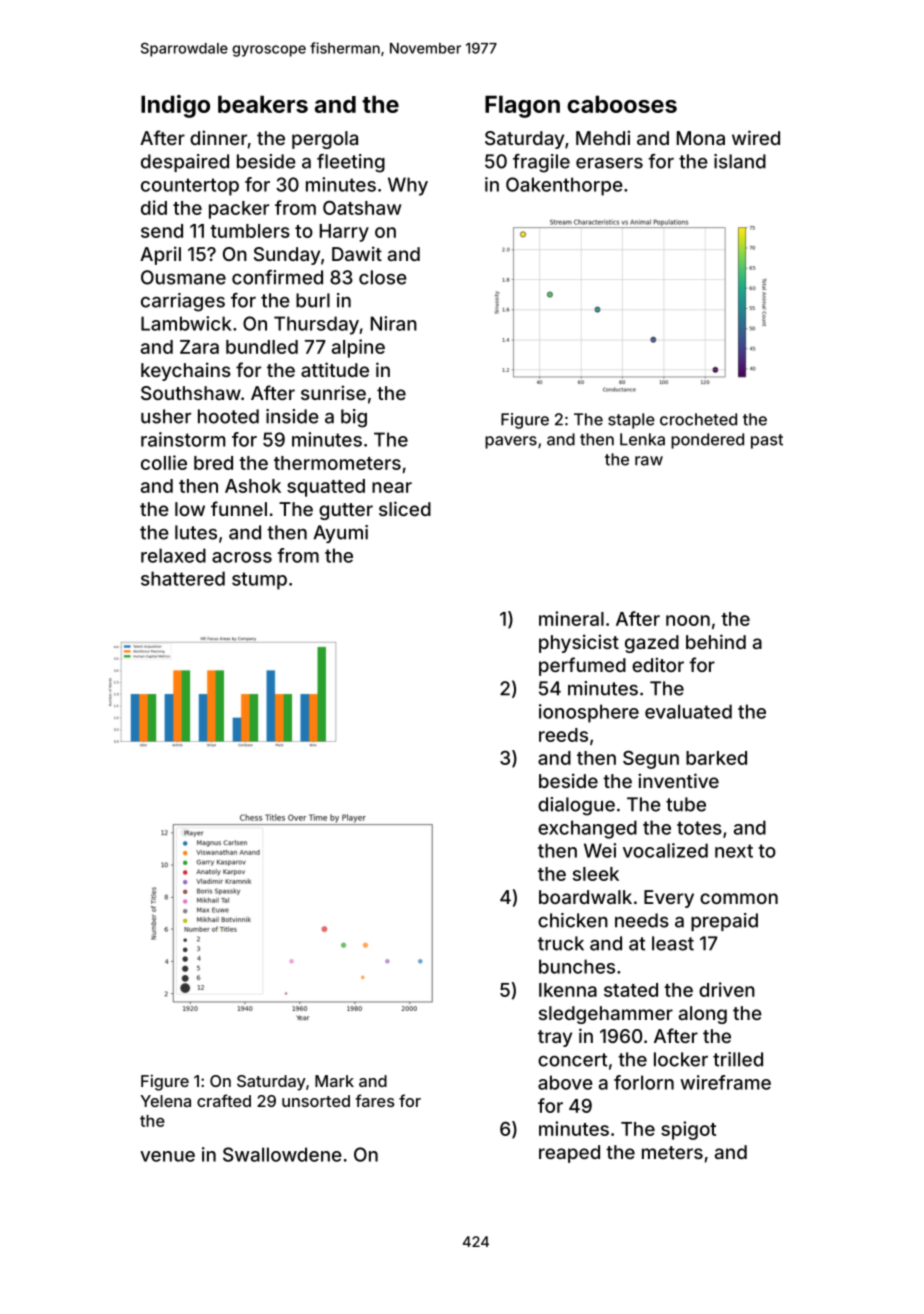  I want to click on shattered, so click(183, 578).
